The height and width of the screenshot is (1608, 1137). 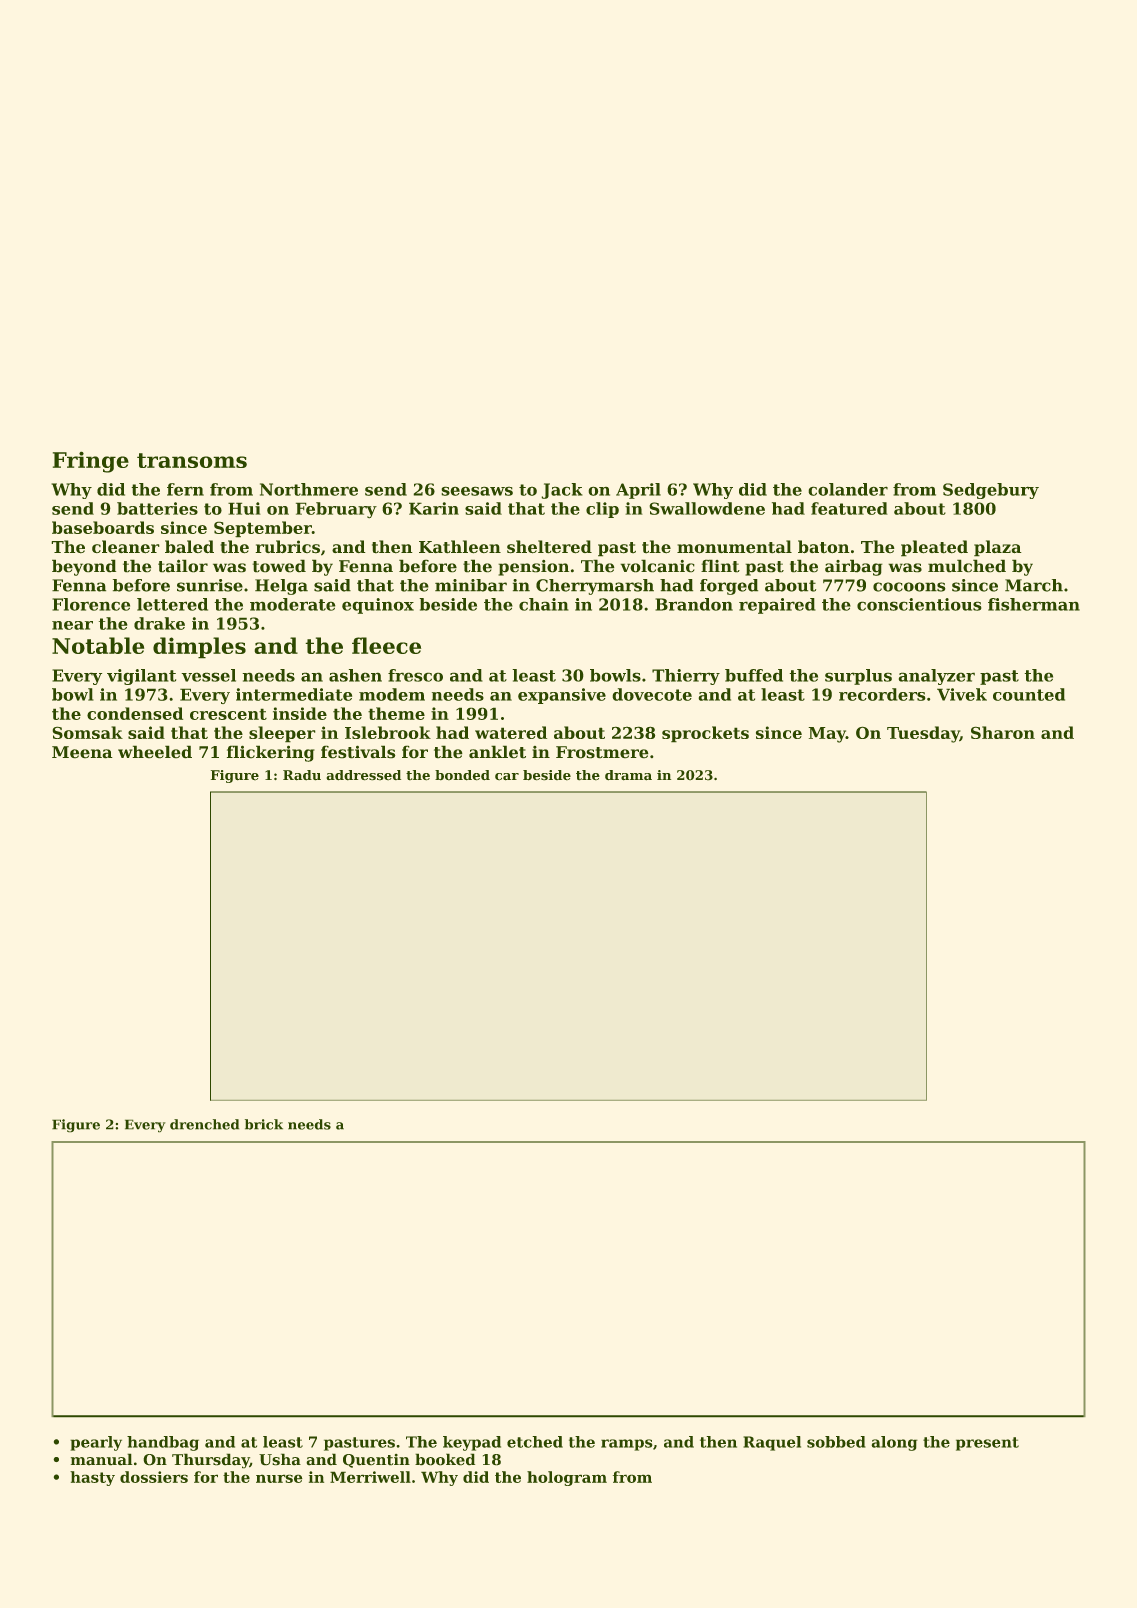 I want to click on hasty, so click(x=92, y=1478).
